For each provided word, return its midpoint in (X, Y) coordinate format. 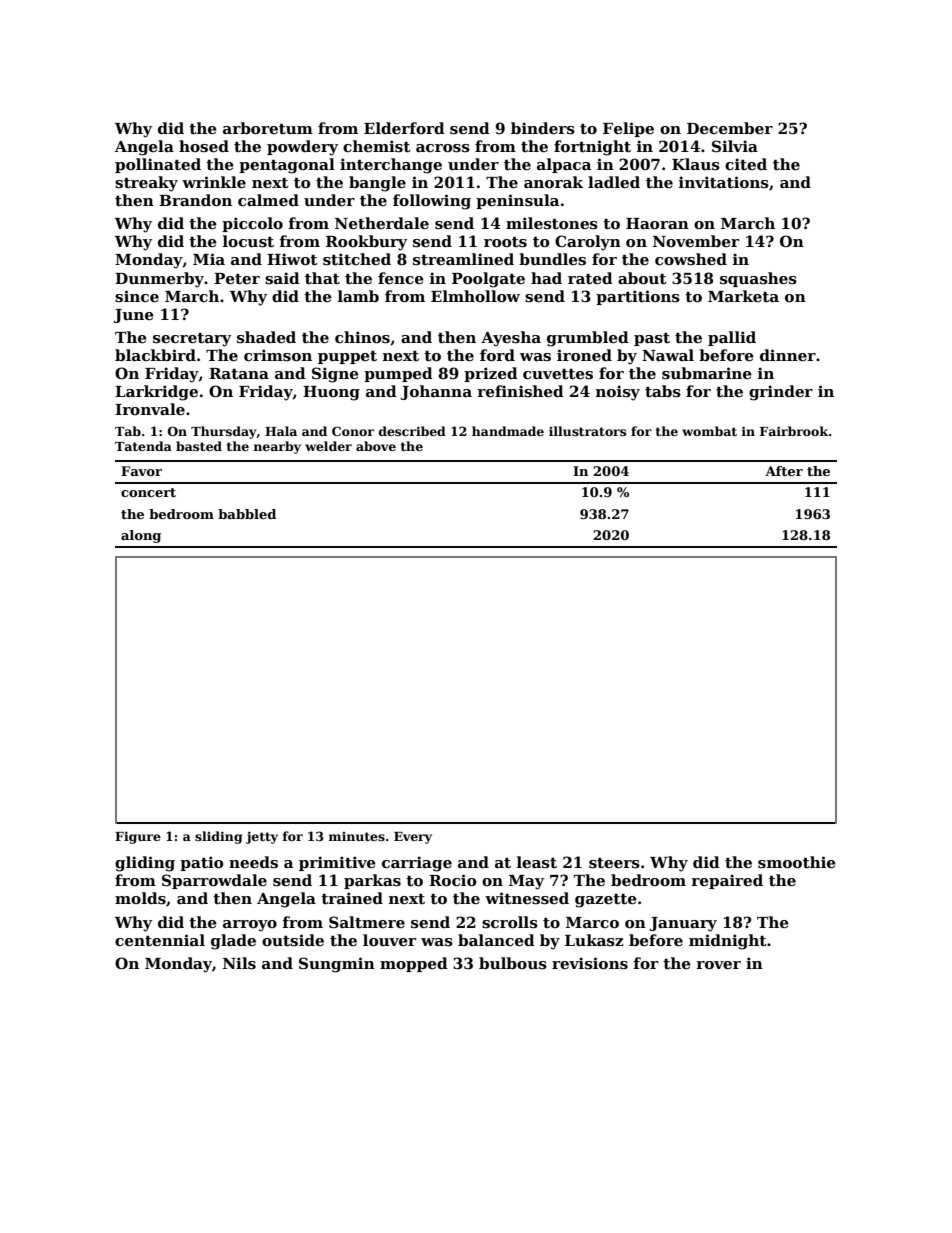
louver (389, 940)
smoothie (797, 862)
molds (140, 898)
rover (718, 965)
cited (746, 164)
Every (413, 838)
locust (248, 241)
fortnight (592, 148)
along (141, 536)
